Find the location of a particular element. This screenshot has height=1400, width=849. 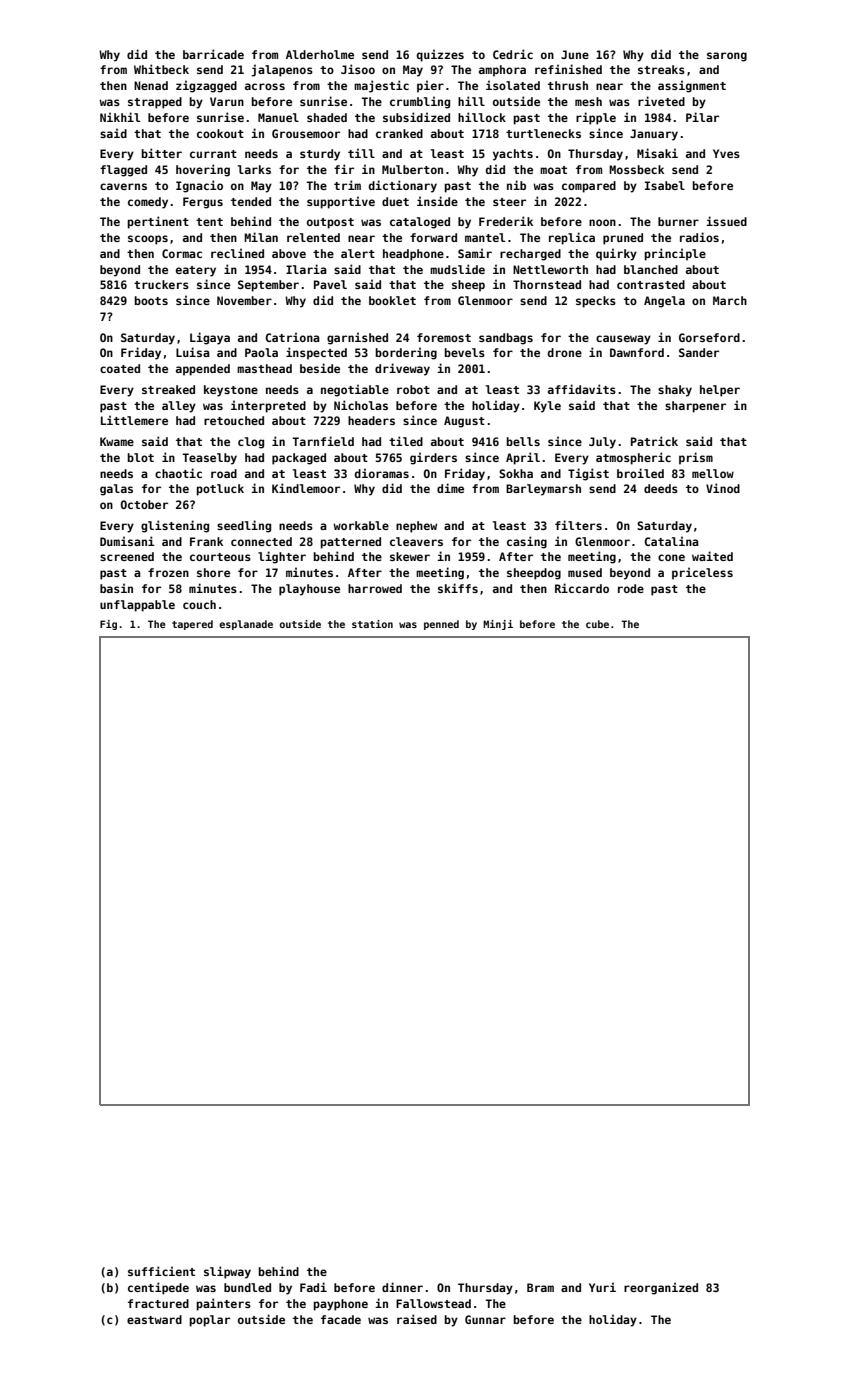

scoops is located at coordinates (148, 240).
